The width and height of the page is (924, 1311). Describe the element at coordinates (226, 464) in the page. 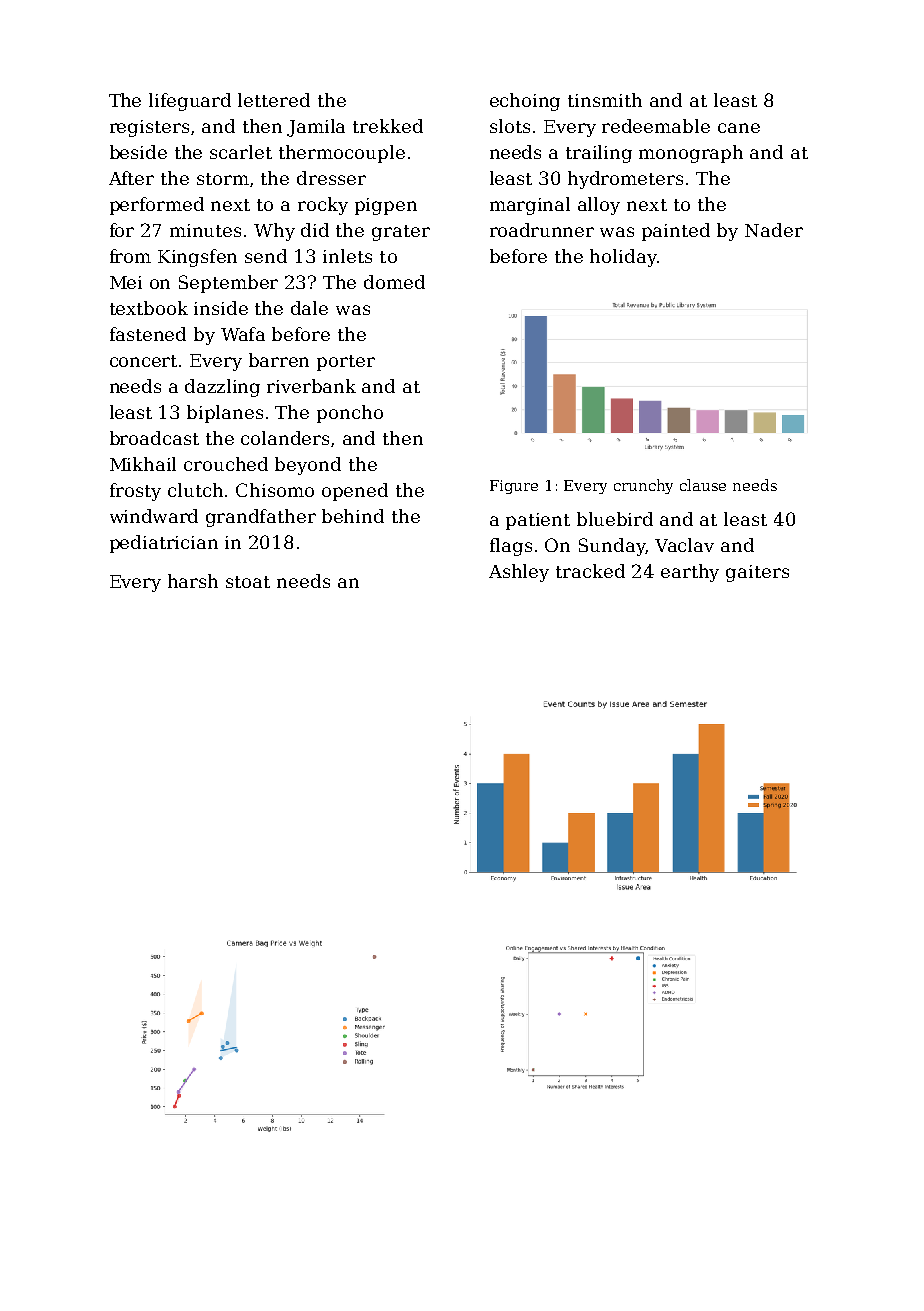

I see `crouched` at that location.
